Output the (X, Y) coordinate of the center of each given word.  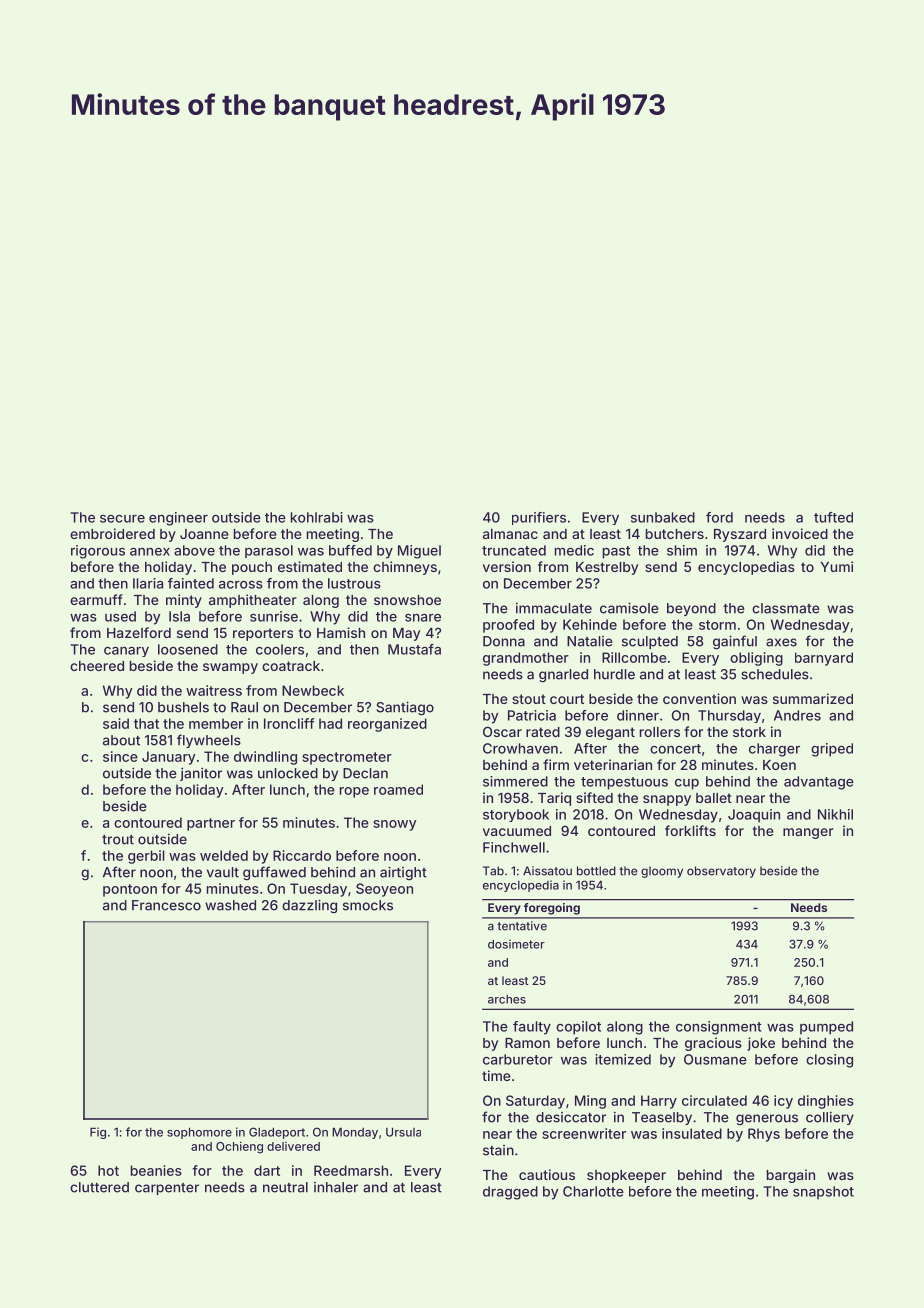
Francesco (166, 905)
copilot (578, 1028)
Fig (98, 1133)
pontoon (130, 890)
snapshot (823, 1193)
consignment (719, 1028)
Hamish (341, 632)
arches (507, 999)
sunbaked (663, 517)
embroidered (112, 533)
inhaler (336, 1187)
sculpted (650, 642)
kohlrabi (317, 517)
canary (126, 652)
